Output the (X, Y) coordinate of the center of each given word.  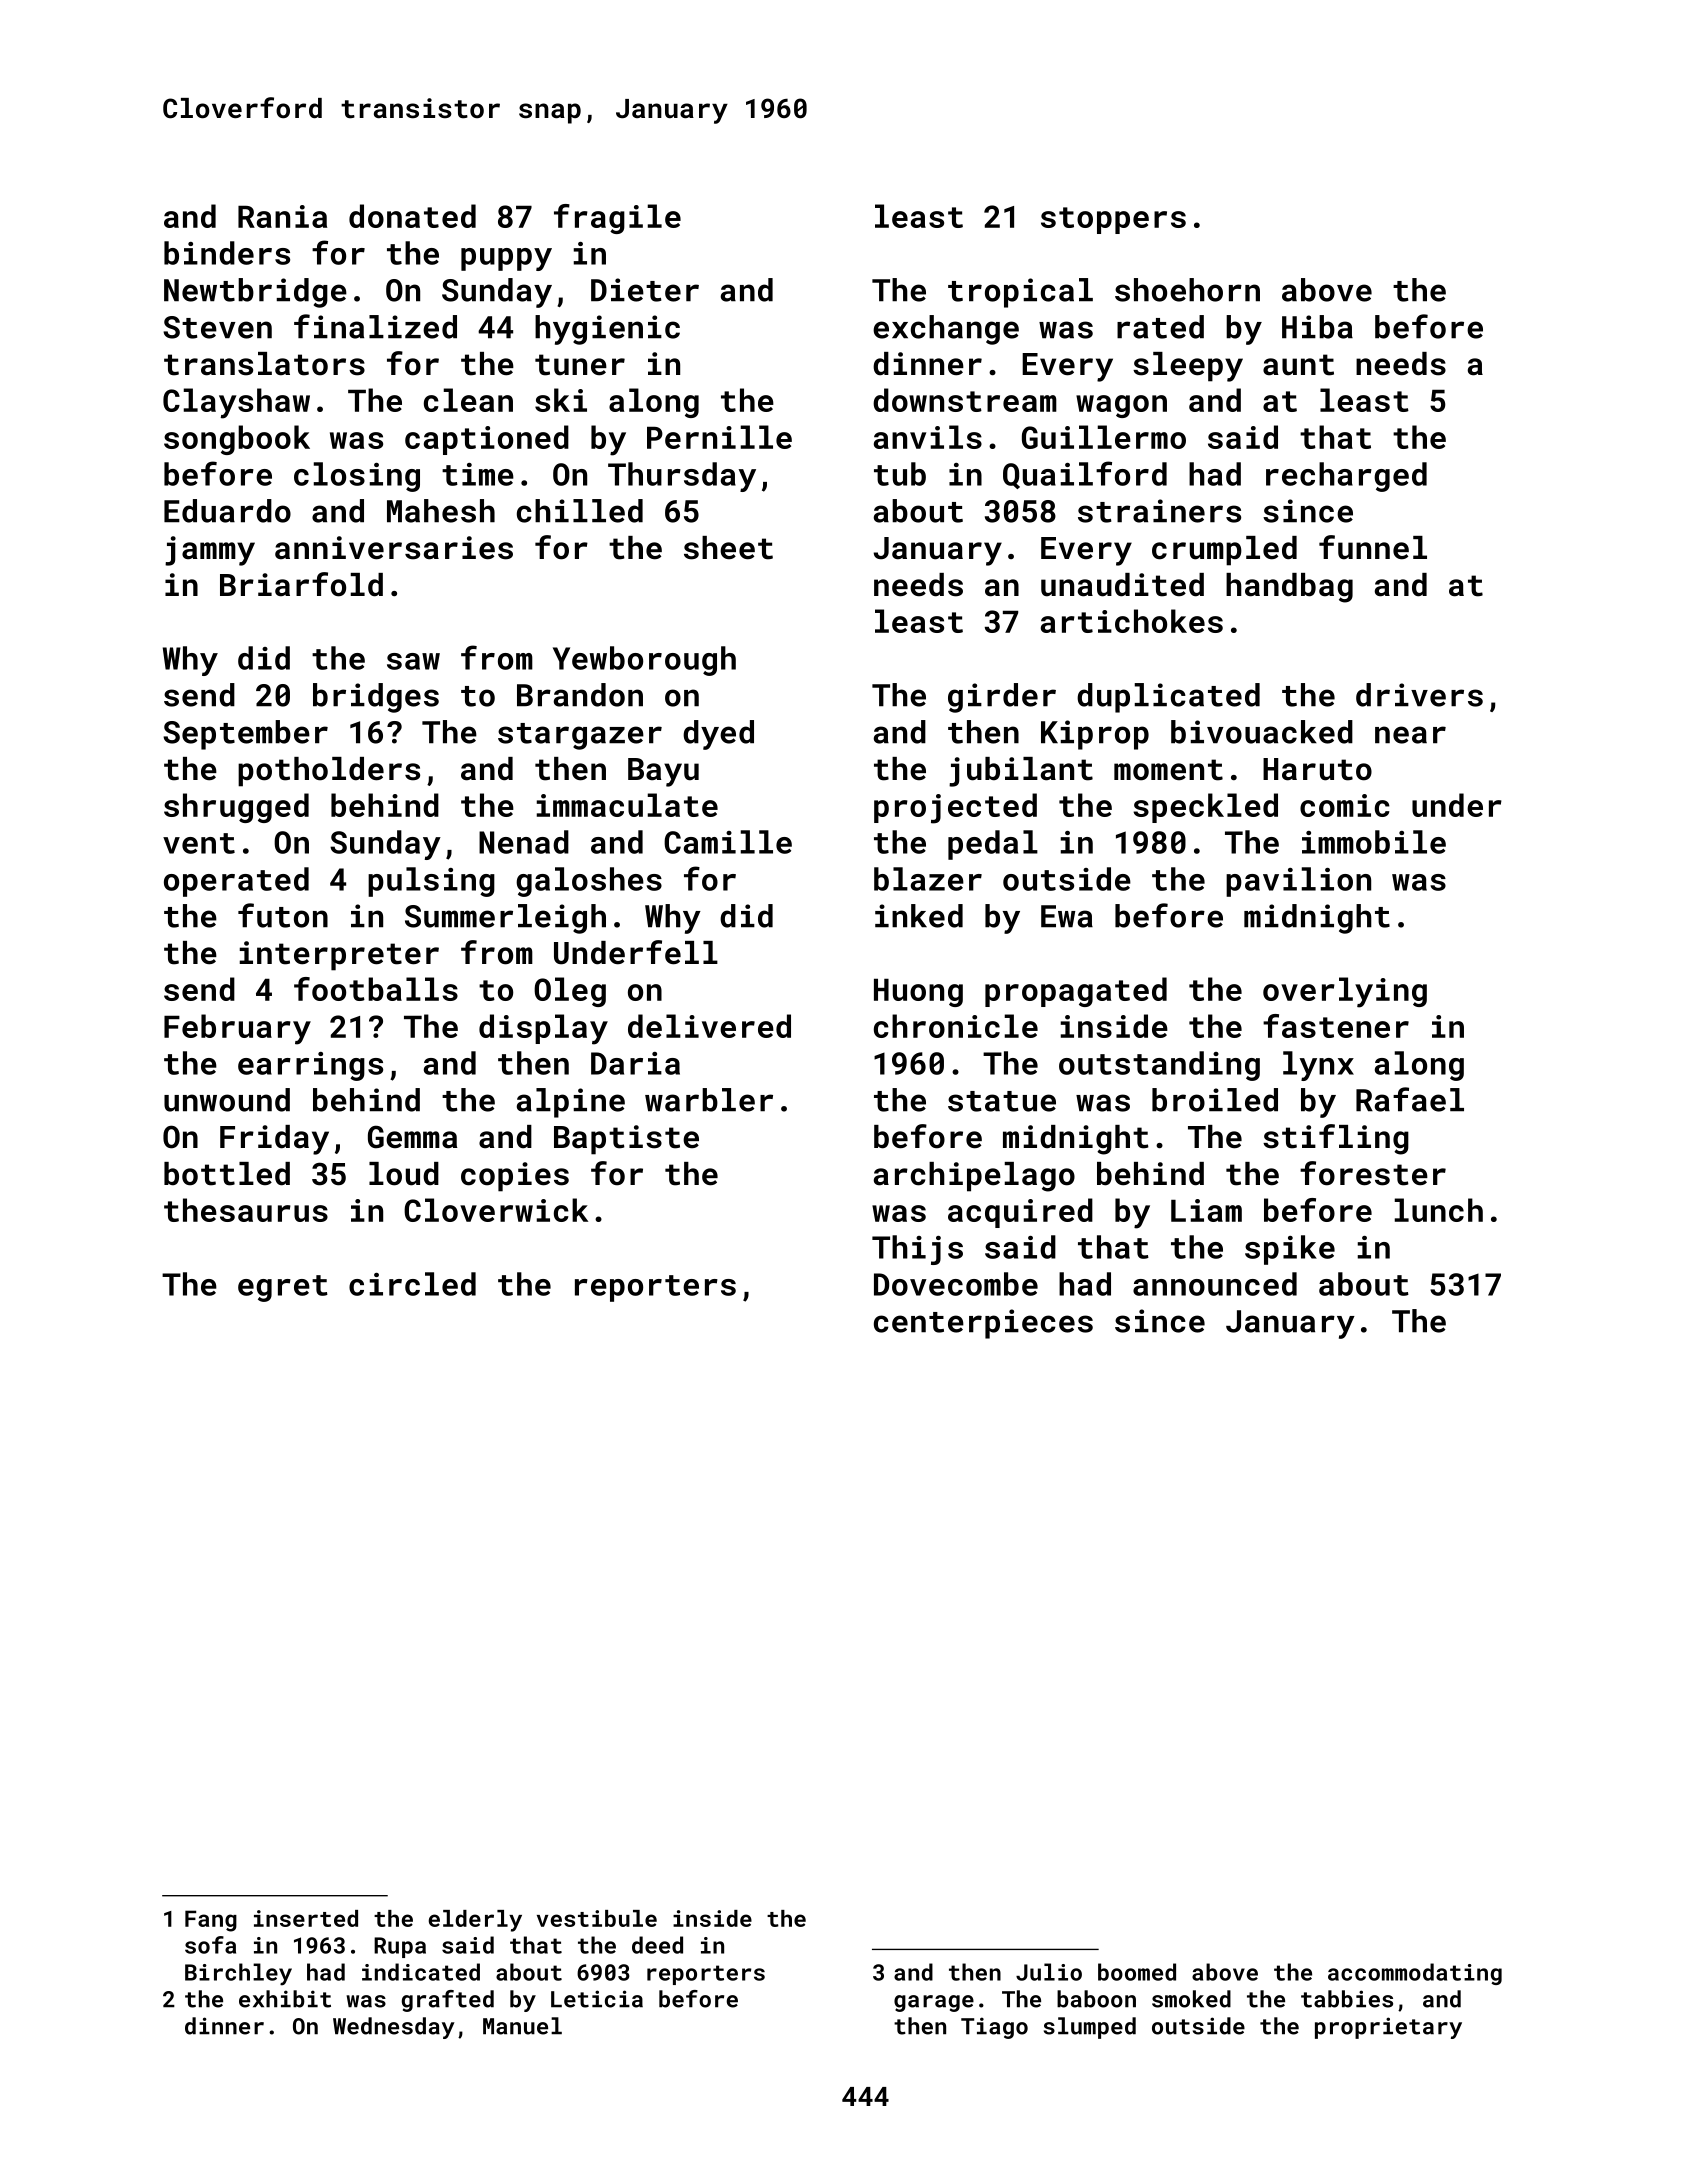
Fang (211, 1921)
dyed (718, 735)
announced (1215, 1284)
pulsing (431, 882)
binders (227, 253)
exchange (946, 330)
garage (934, 2003)
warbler (709, 1100)
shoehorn (1187, 290)
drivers (1419, 695)
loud (404, 1174)
